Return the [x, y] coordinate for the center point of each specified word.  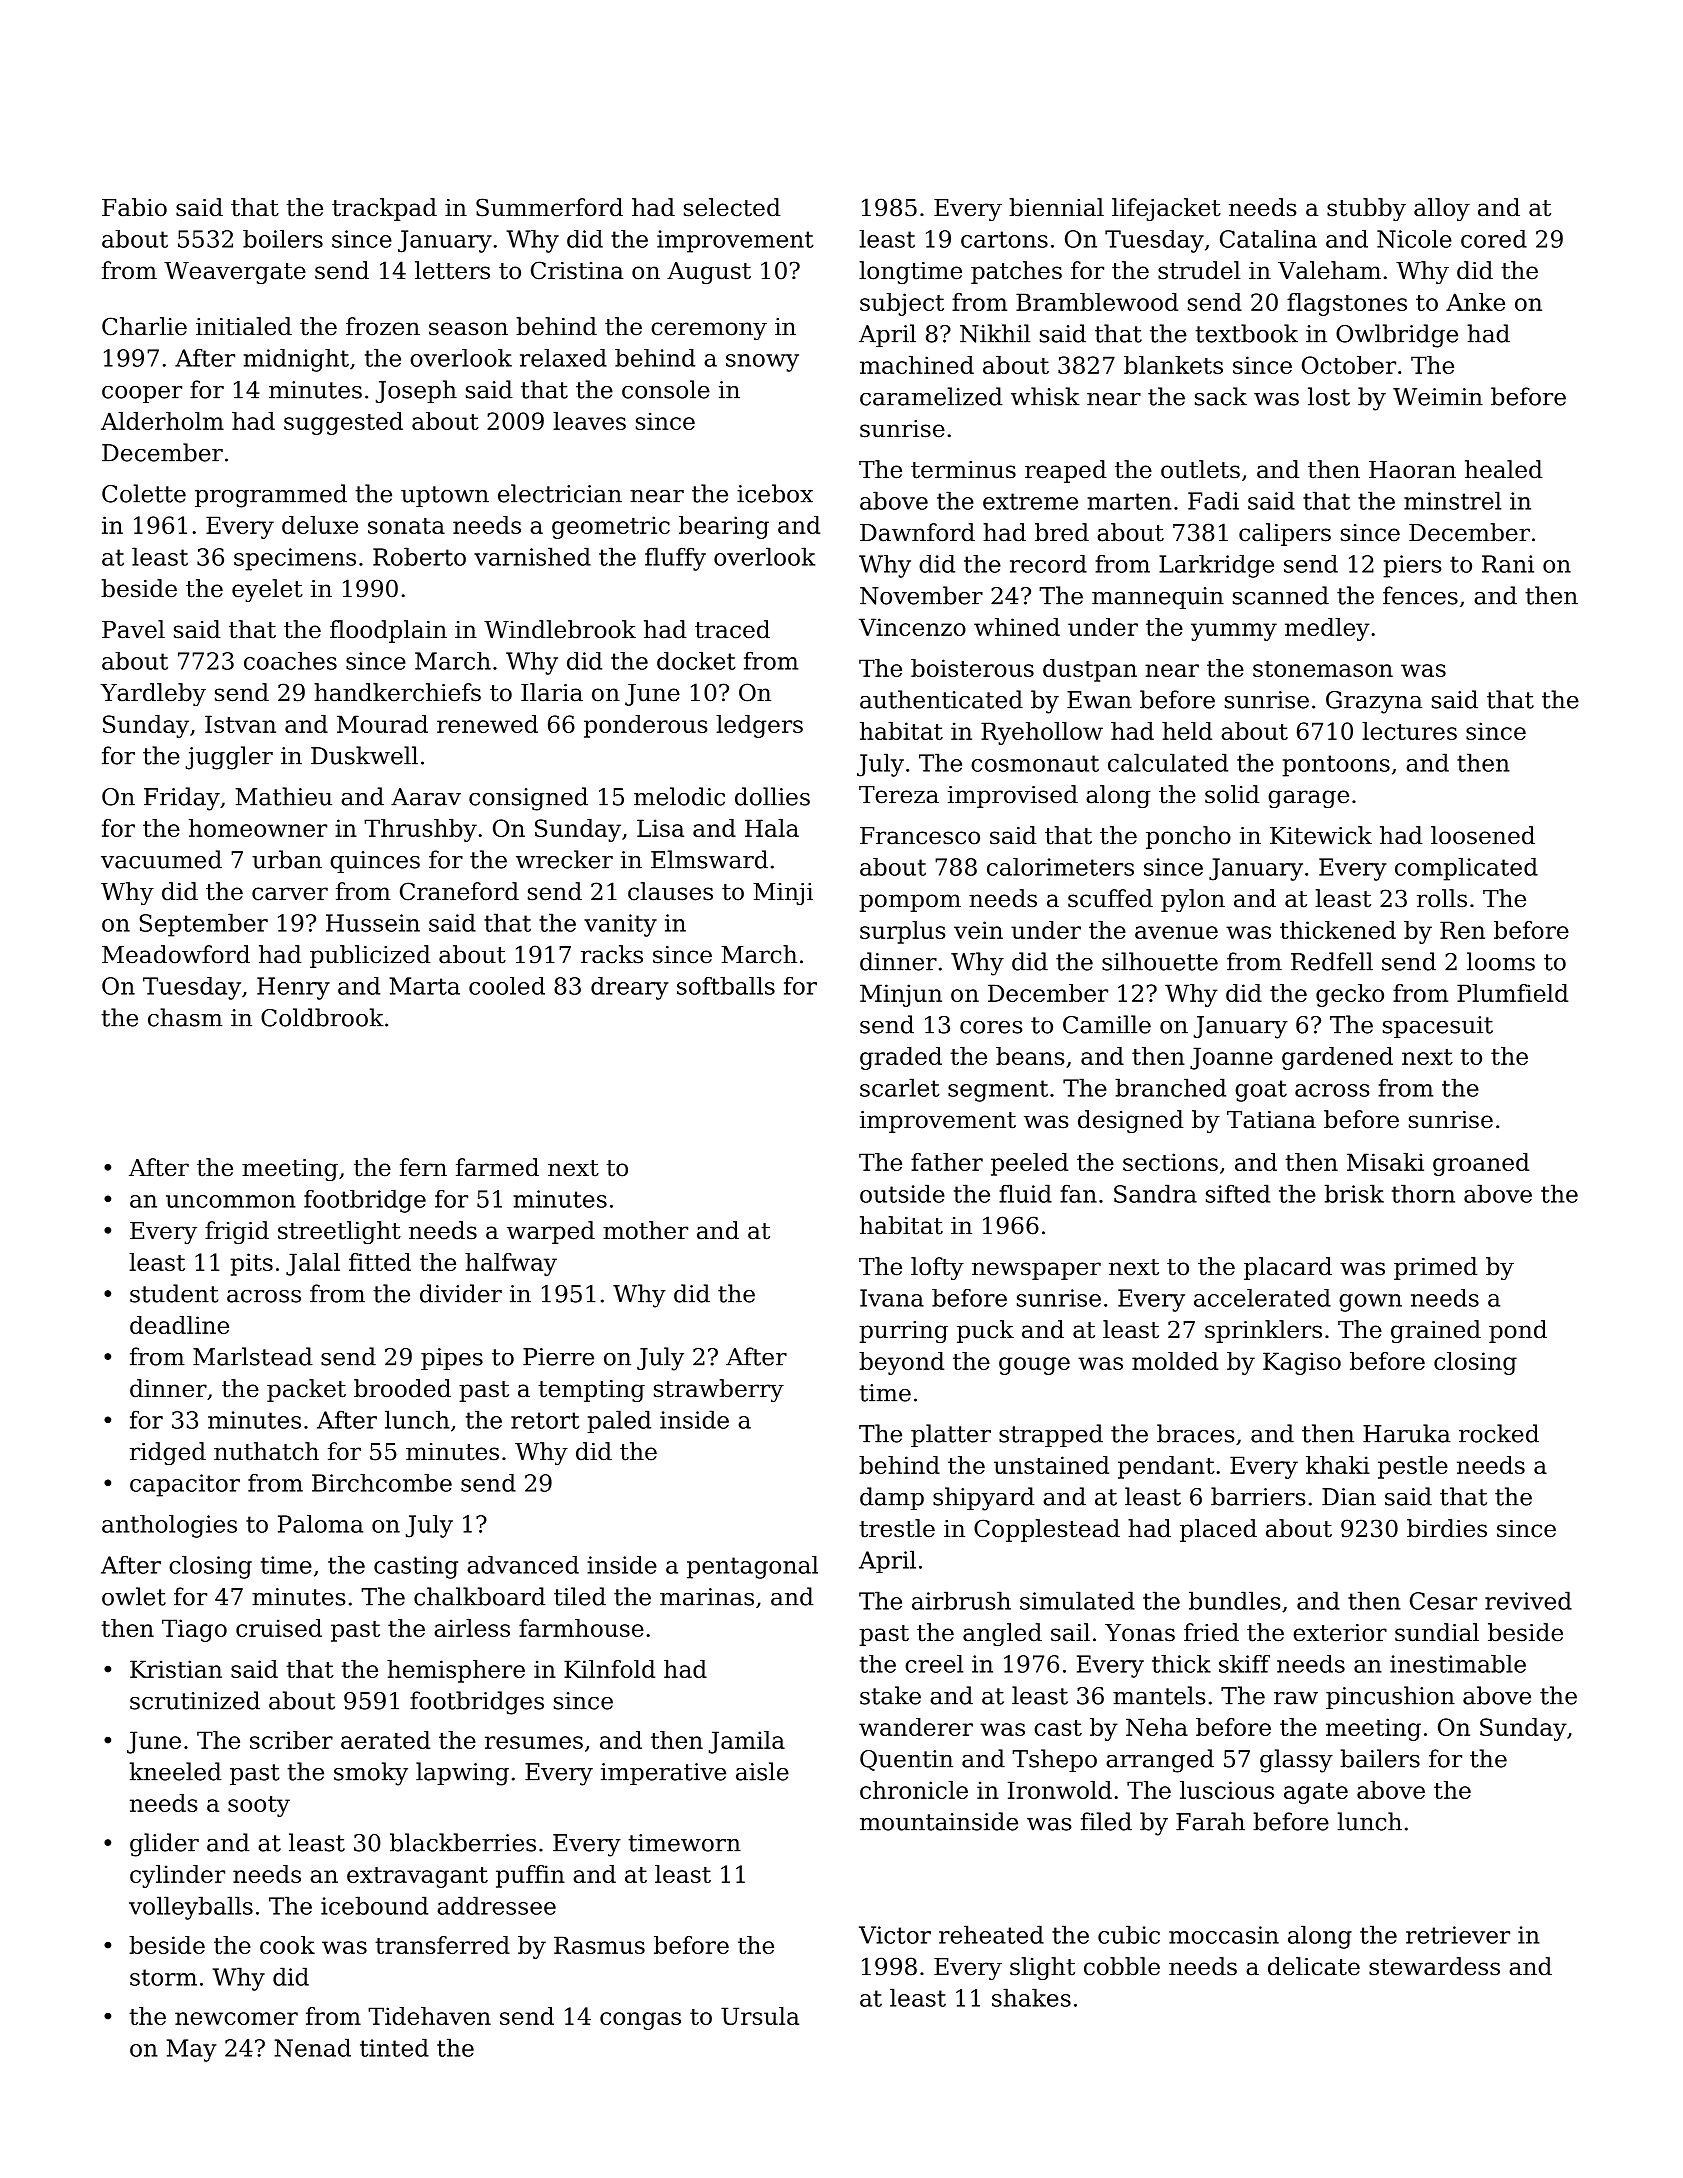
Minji [783, 894]
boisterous [972, 668]
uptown [445, 496]
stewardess [1434, 1966]
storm [163, 1977]
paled [619, 1421]
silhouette [1160, 961]
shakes [1031, 1997]
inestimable [1458, 1664]
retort [545, 1420]
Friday [182, 799]
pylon [1193, 900]
